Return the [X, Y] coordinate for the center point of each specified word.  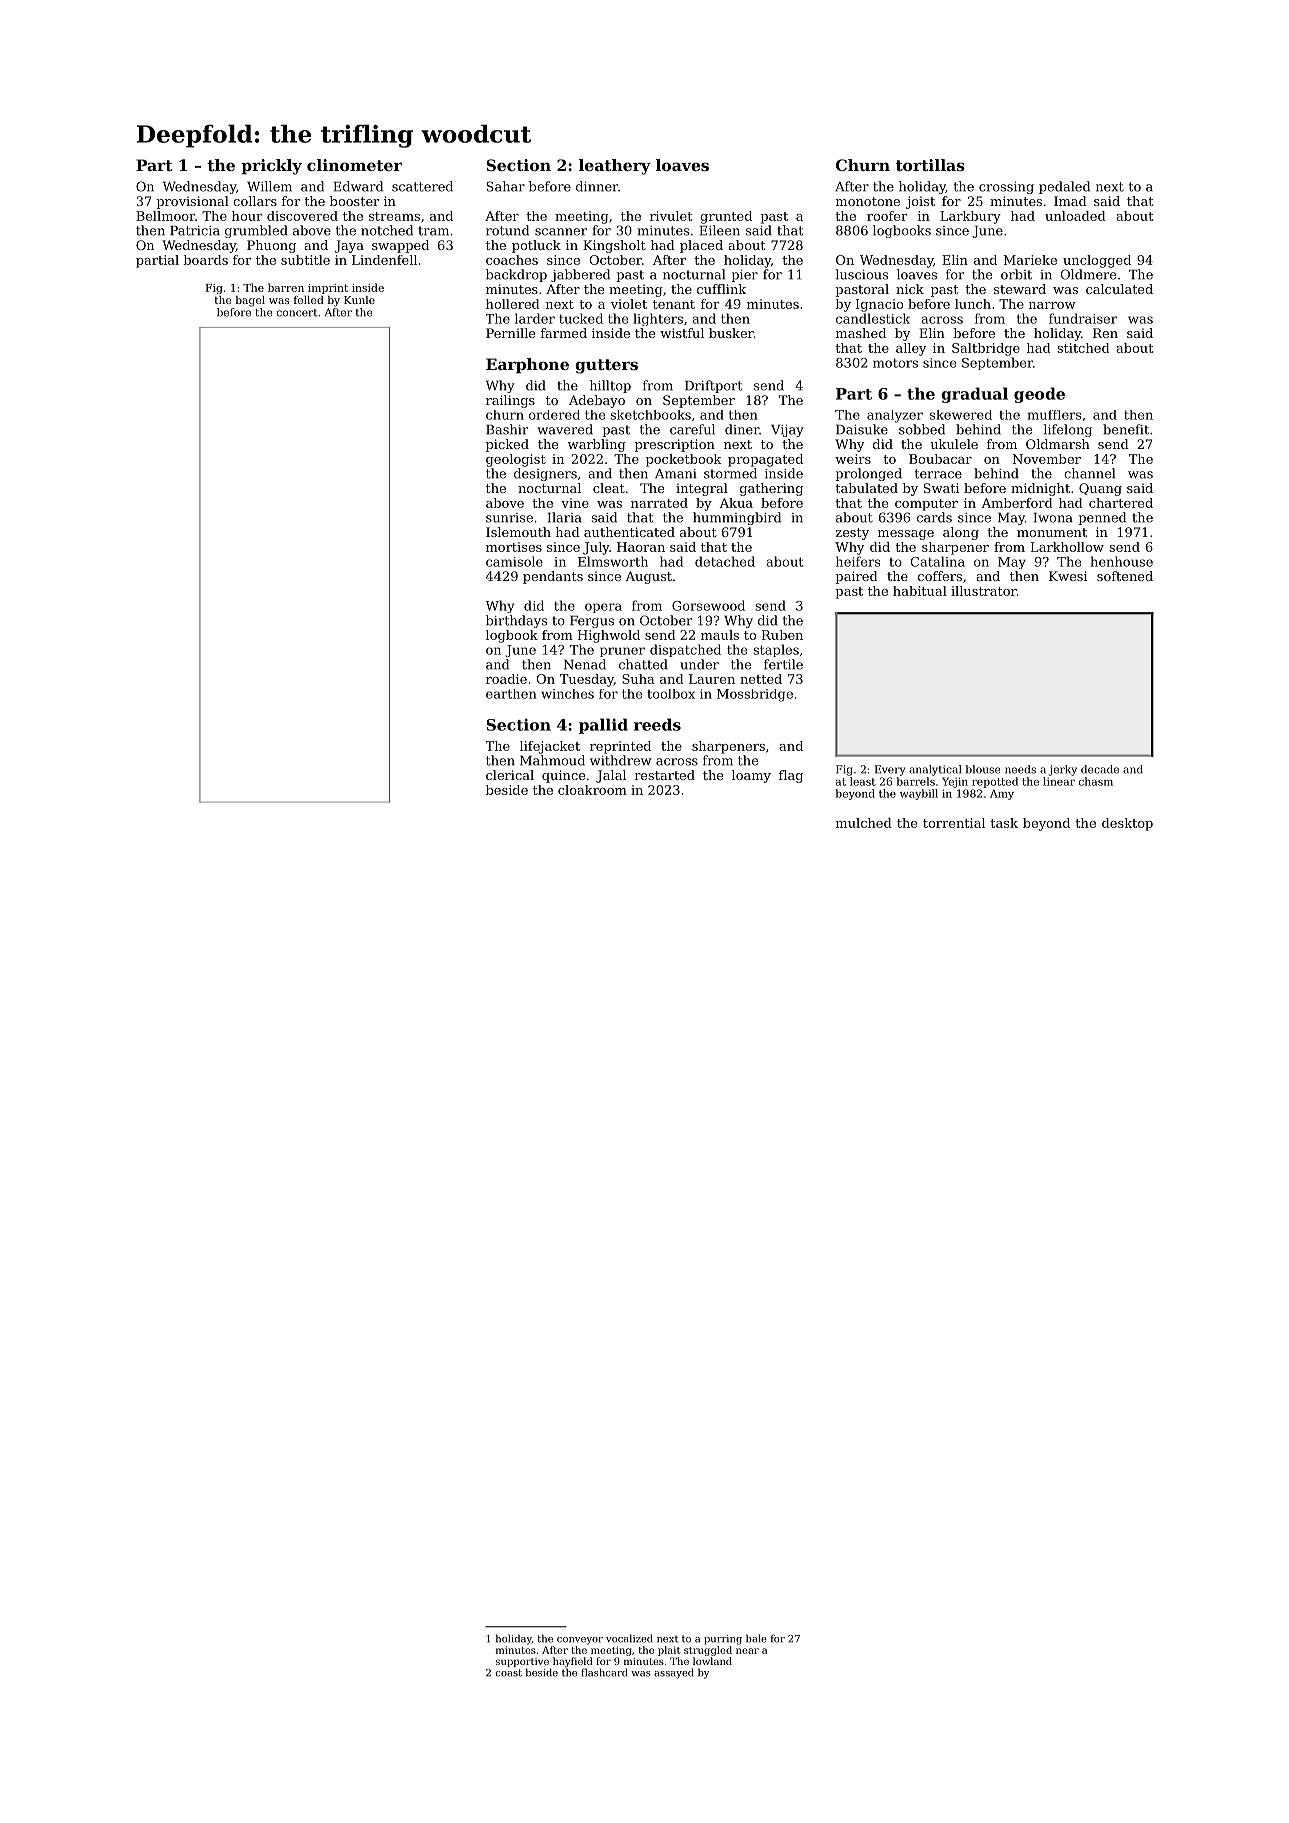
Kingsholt [614, 246]
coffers [940, 576]
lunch [973, 304]
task [1004, 823]
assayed [673, 1673]
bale [756, 1638]
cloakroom [592, 790]
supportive [522, 1662]
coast [509, 1673]
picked [507, 445]
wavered [565, 429]
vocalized [629, 1638]
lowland [712, 1661]
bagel [250, 301]
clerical [510, 775]
